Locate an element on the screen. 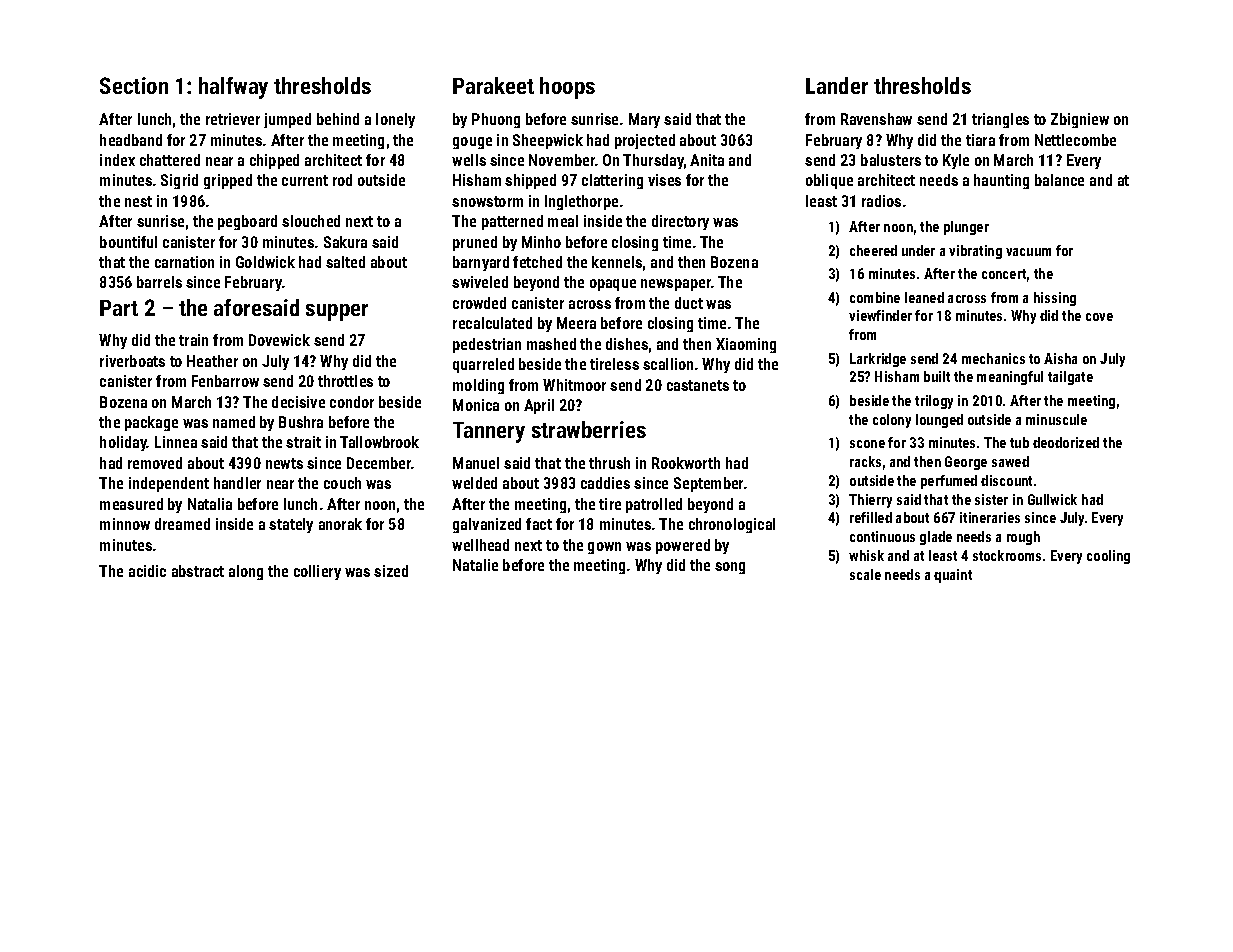 The height and width of the screenshot is (952, 1233). racks is located at coordinates (865, 461).
